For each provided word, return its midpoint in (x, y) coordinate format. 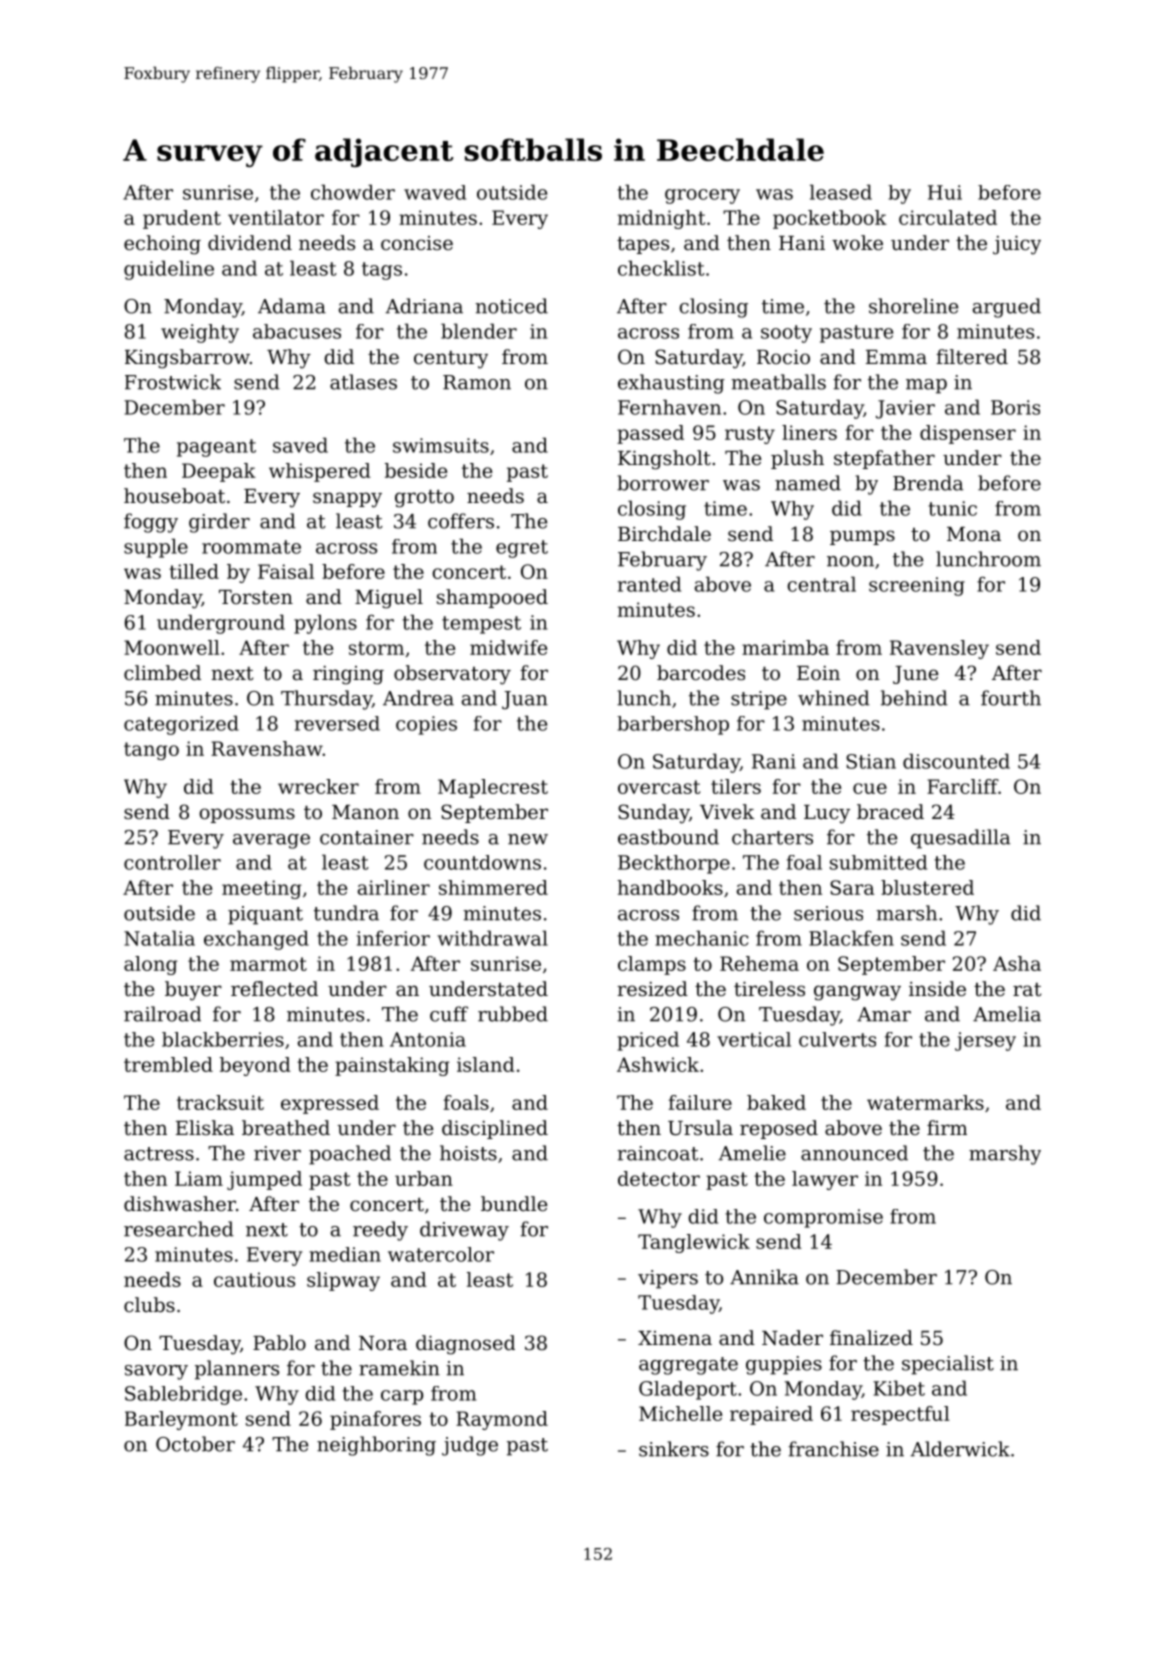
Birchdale (664, 534)
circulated (948, 217)
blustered (927, 887)
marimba (785, 647)
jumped (264, 1180)
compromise (823, 1218)
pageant (216, 448)
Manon (365, 812)
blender (479, 331)
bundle (514, 1204)
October (195, 1444)
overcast (659, 787)
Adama (292, 306)
